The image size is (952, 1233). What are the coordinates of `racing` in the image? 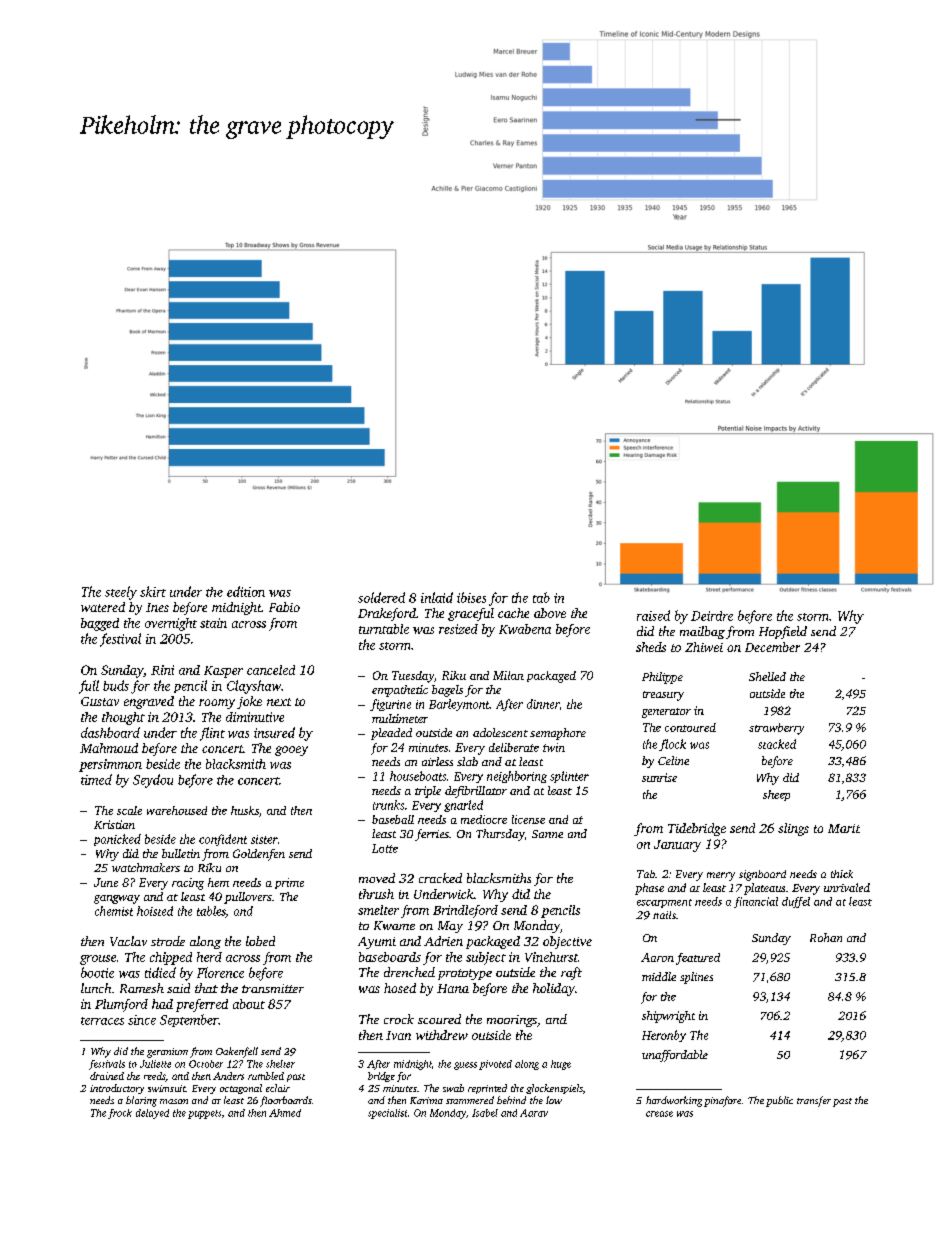 It's located at (188, 884).
